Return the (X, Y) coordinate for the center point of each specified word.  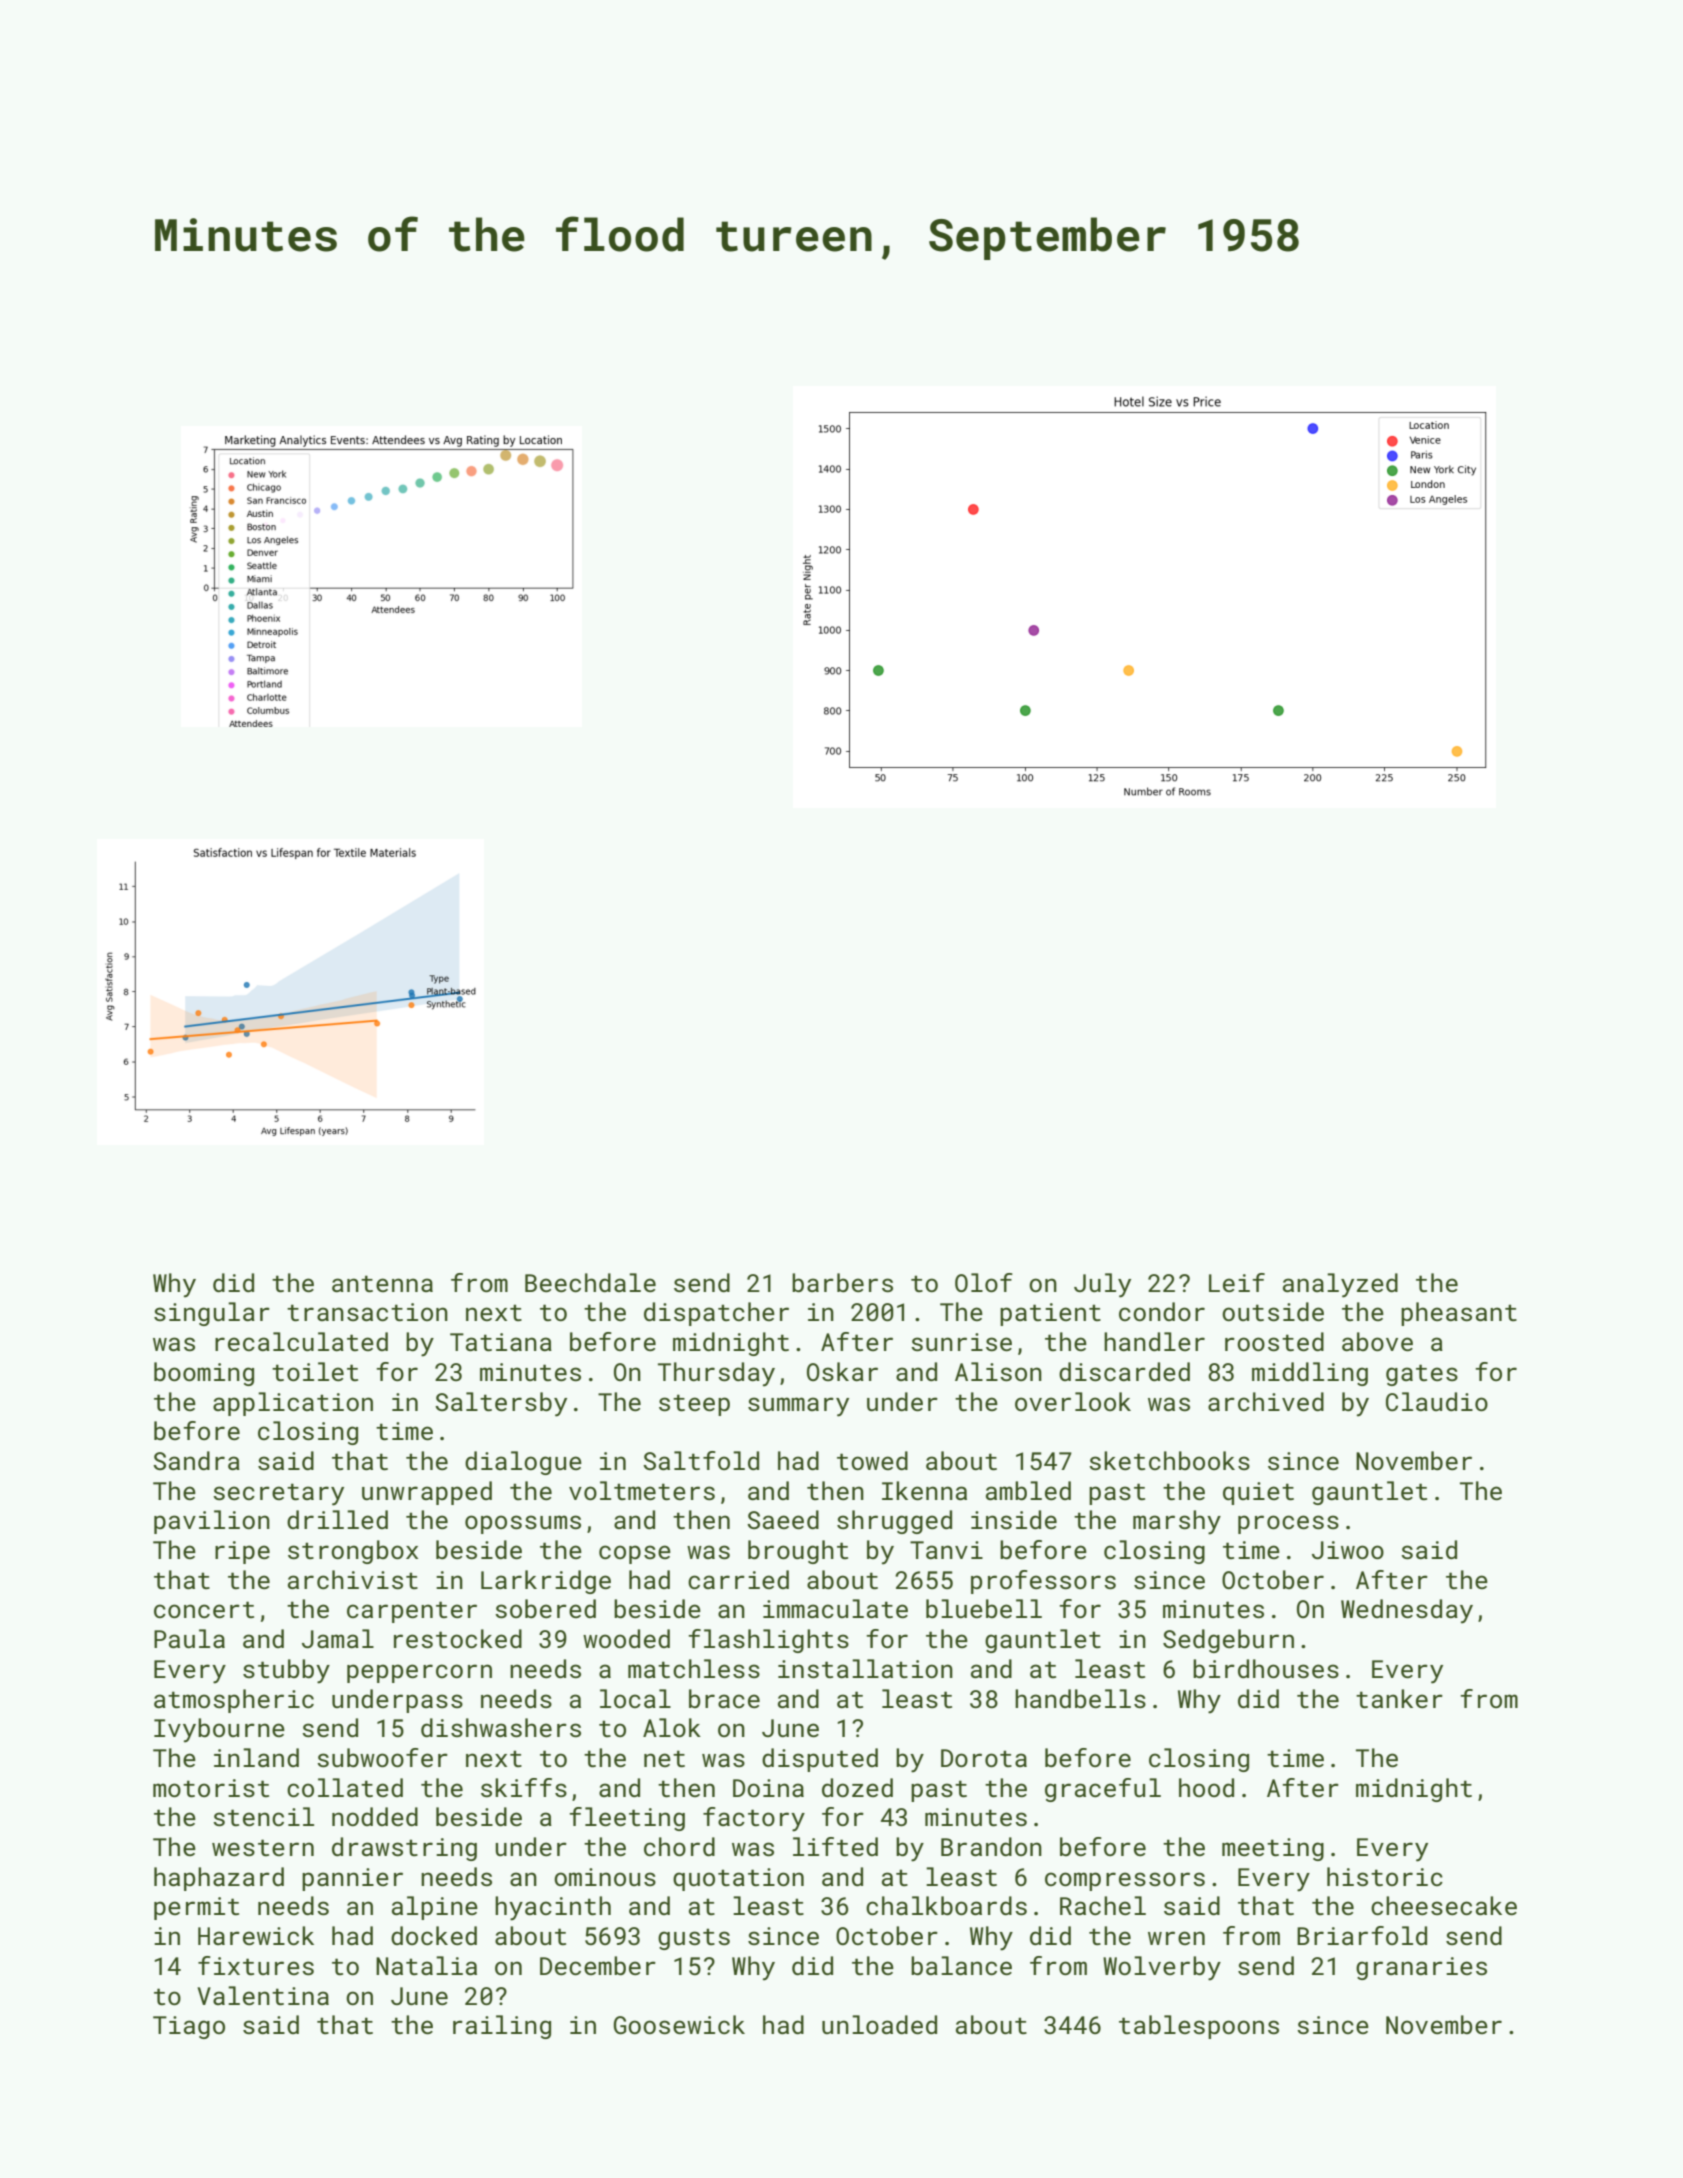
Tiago (189, 2027)
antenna (382, 1283)
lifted (835, 1846)
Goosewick (679, 2024)
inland (256, 1757)
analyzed (1340, 1285)
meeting (1273, 1849)
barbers (842, 1282)
